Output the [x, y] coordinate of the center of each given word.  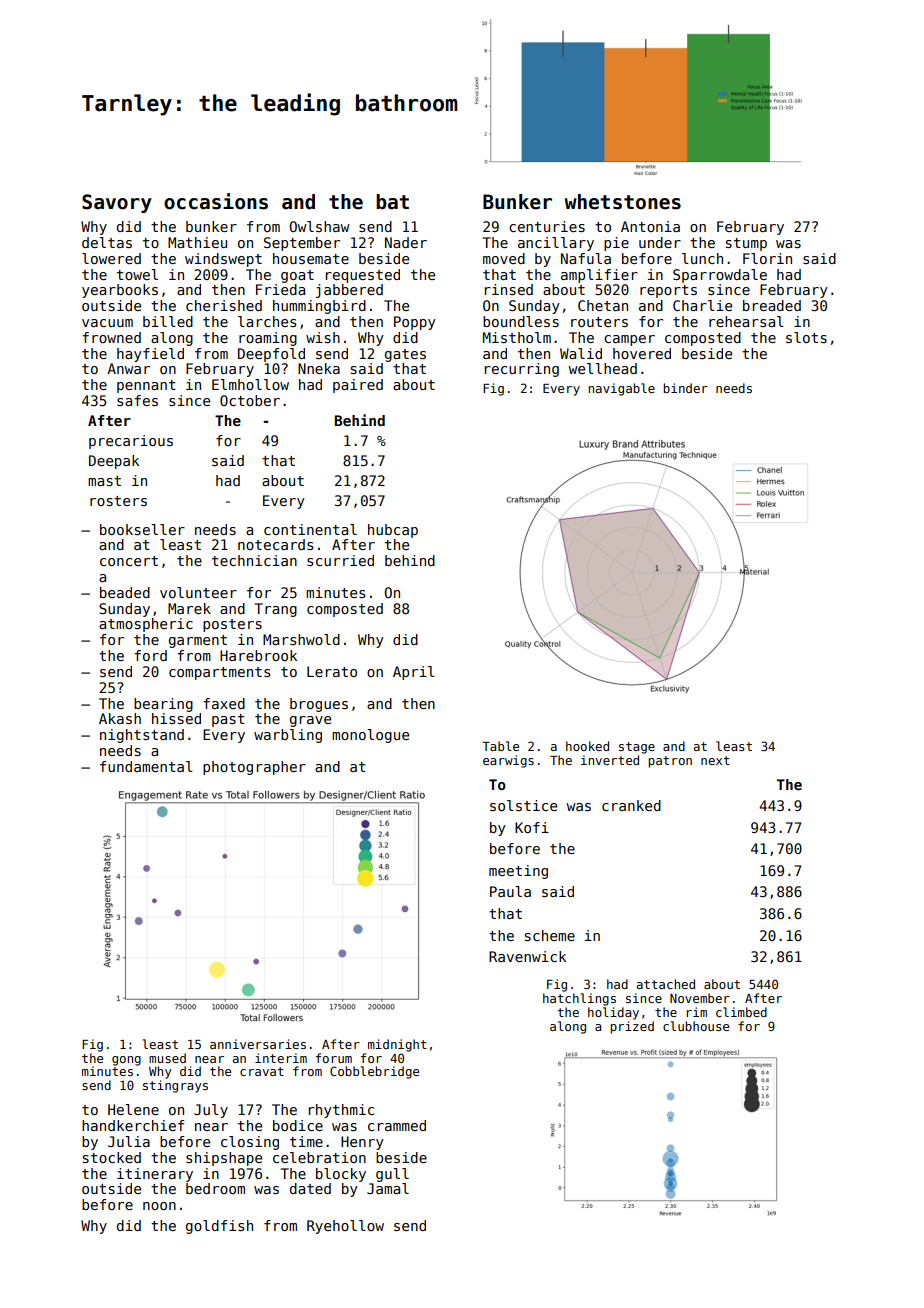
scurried [340, 560]
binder [685, 388]
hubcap [393, 531]
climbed [741, 1012]
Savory [117, 203]
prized [632, 1027]
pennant [146, 386]
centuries [547, 226]
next [715, 760]
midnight [397, 1045]
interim [281, 1058]
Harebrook [258, 655]
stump [746, 244]
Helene [133, 1109]
